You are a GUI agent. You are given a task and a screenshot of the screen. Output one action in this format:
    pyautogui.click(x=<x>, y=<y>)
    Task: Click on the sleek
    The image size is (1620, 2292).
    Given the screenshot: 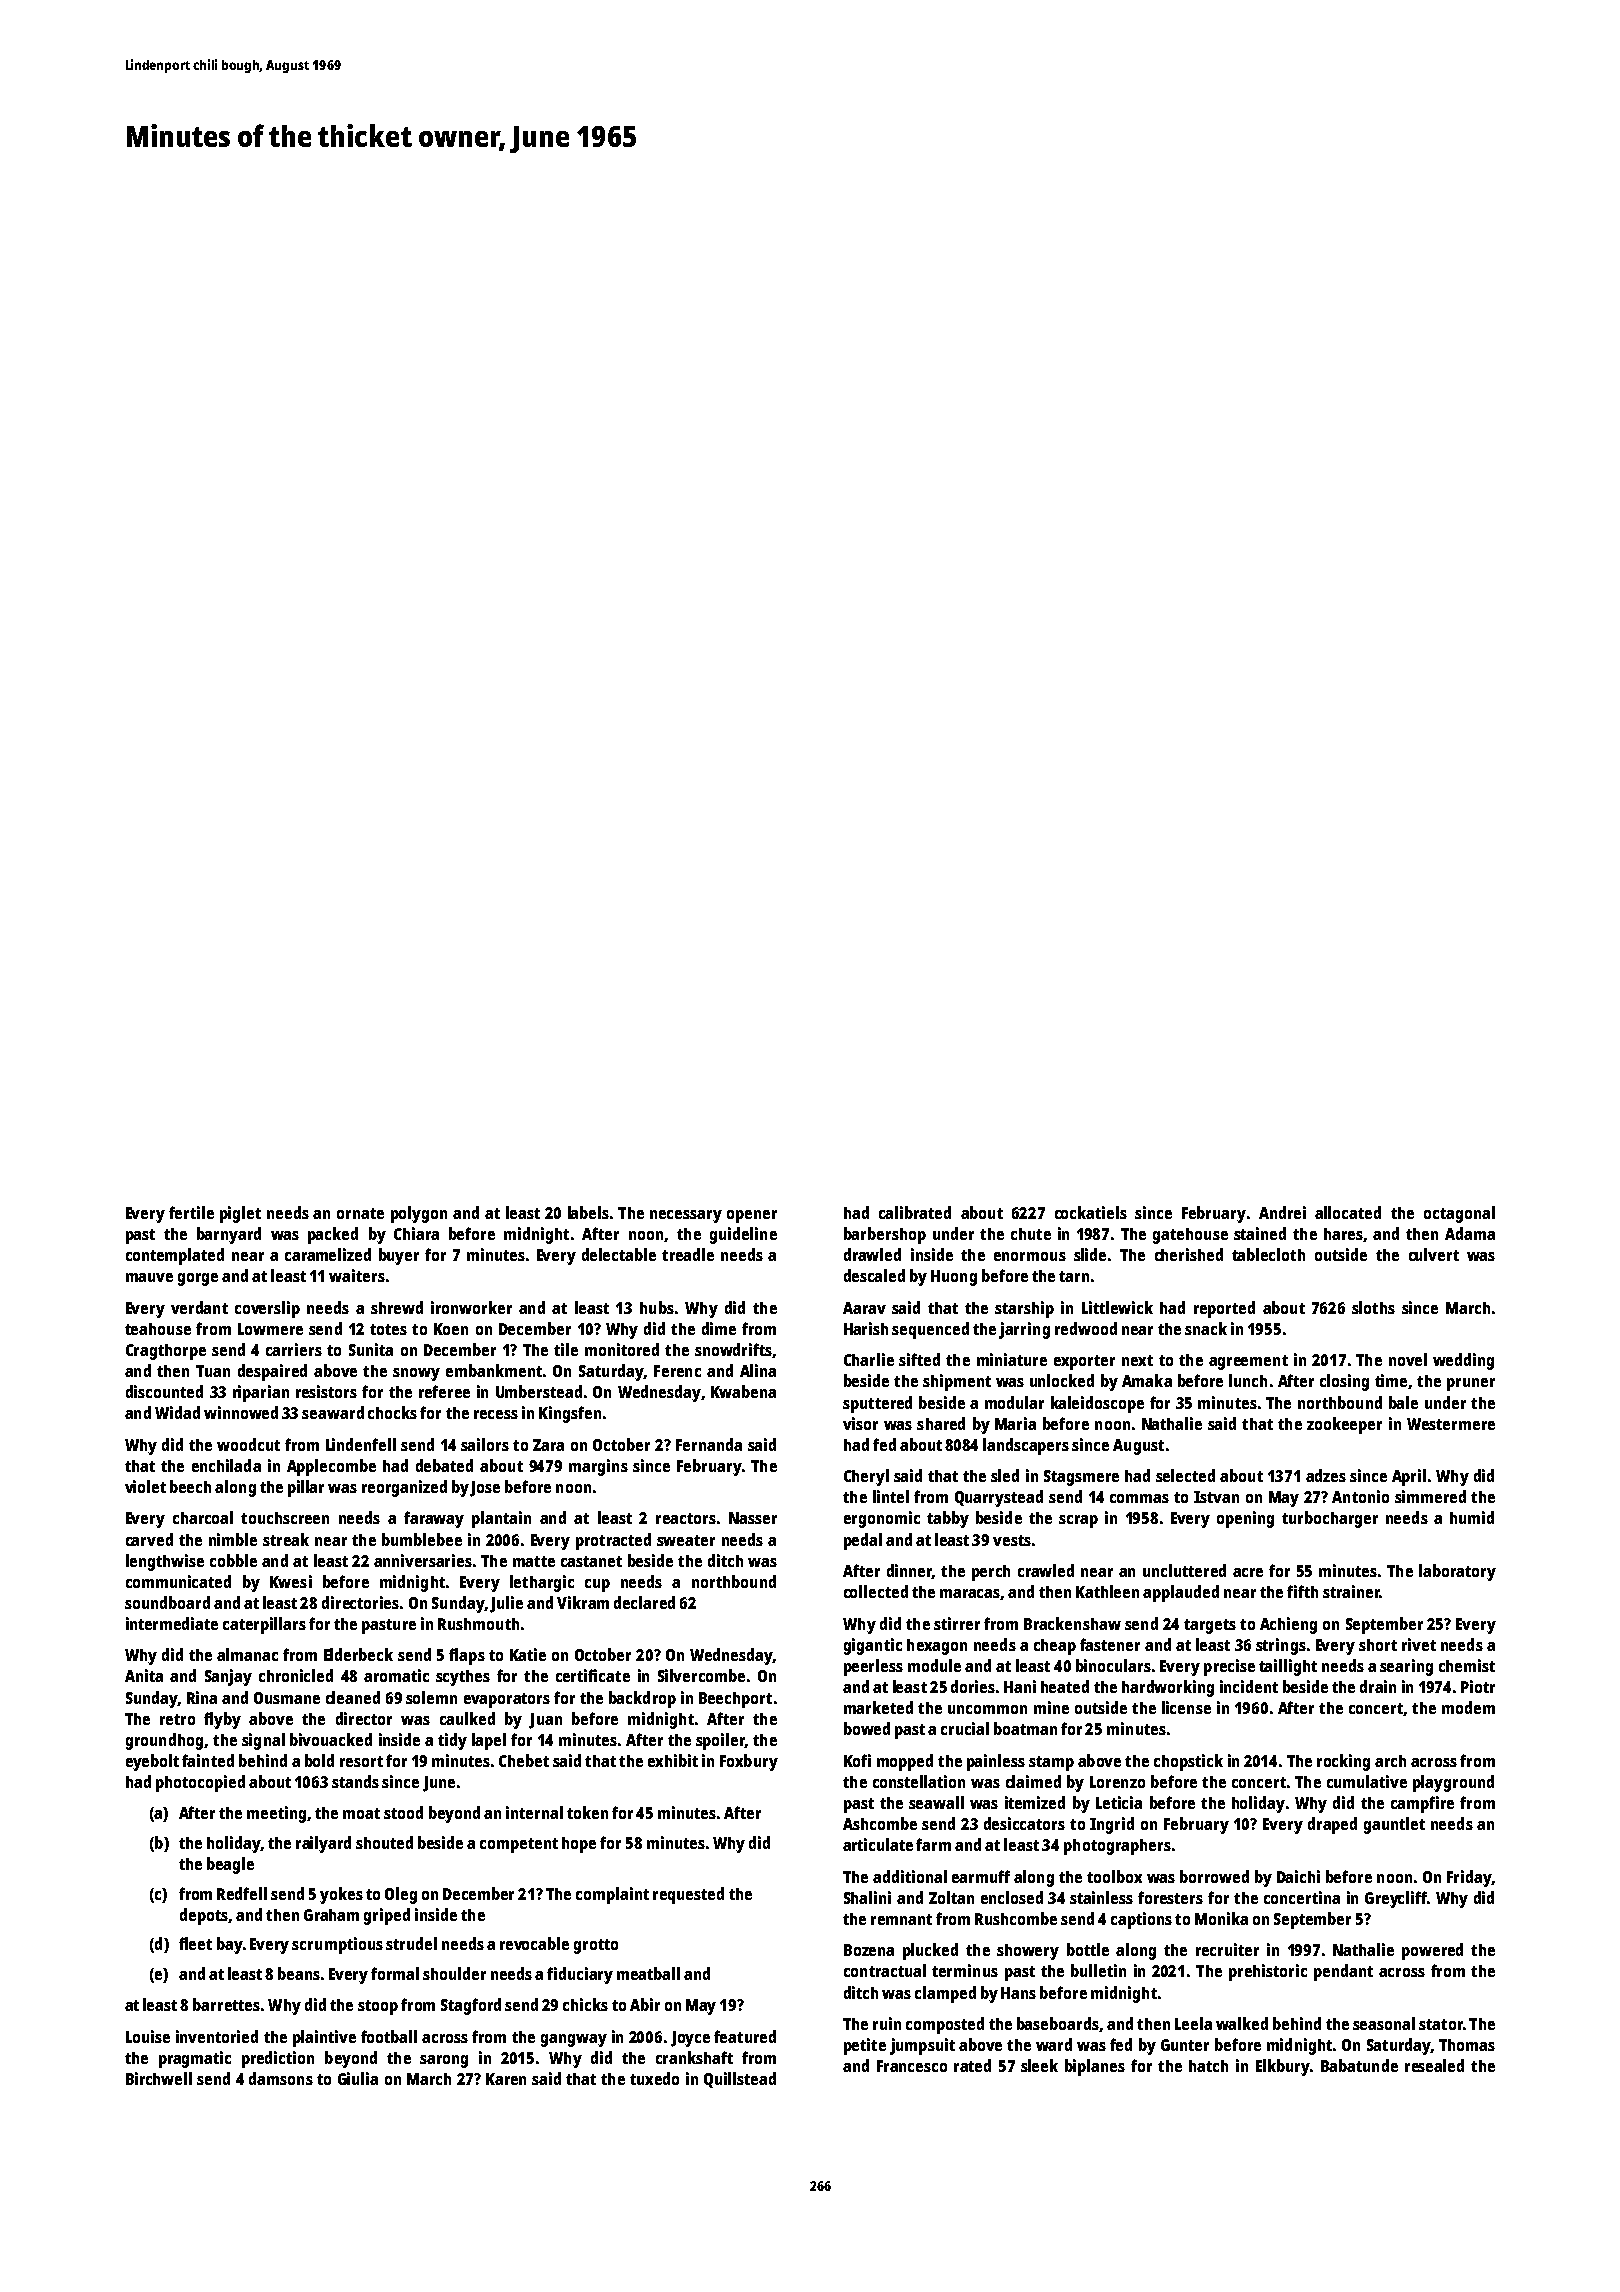 What is the action you would take?
    pyautogui.click(x=1039, y=2065)
